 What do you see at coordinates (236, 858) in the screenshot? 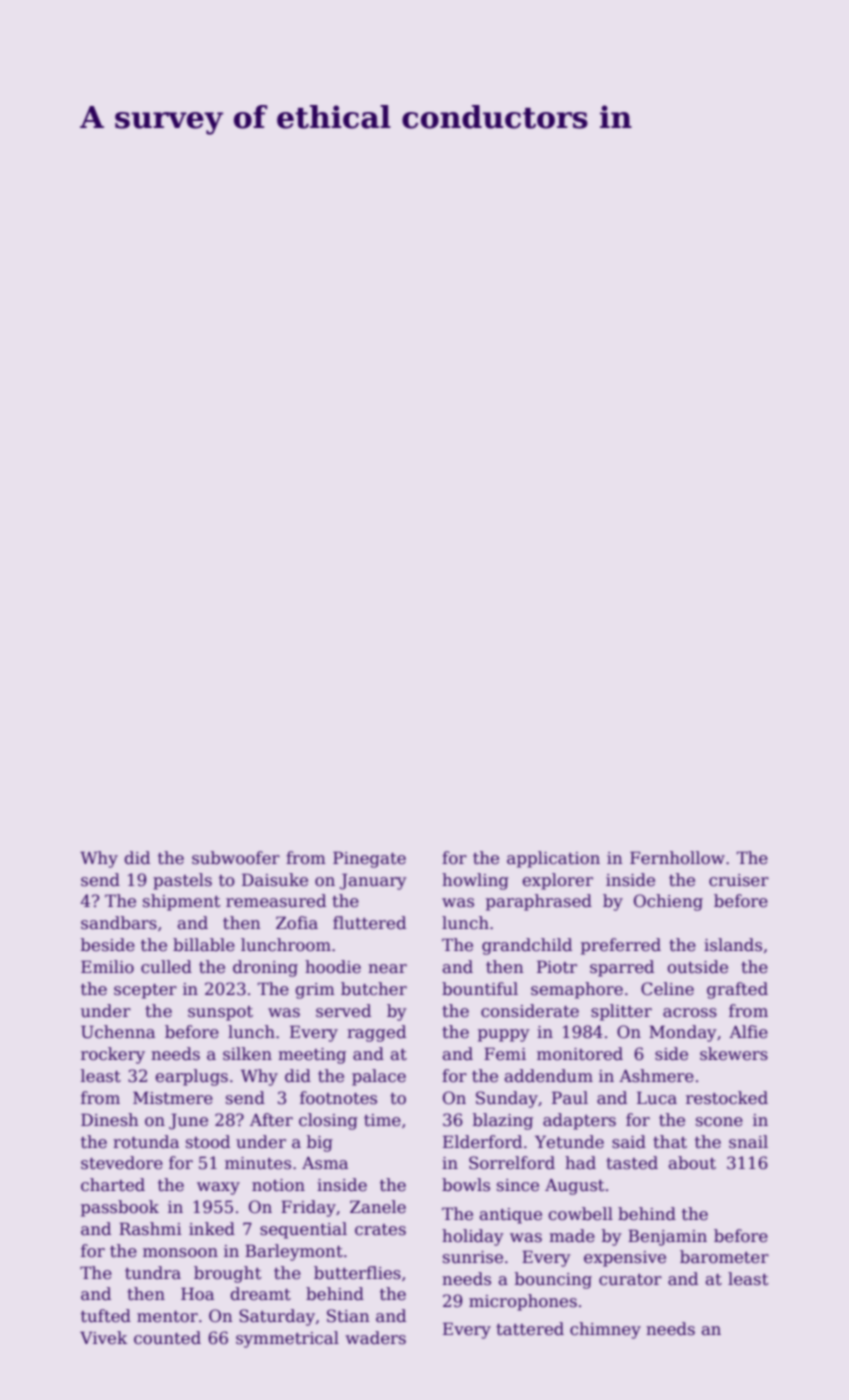
I see `subwoofer` at bounding box center [236, 858].
